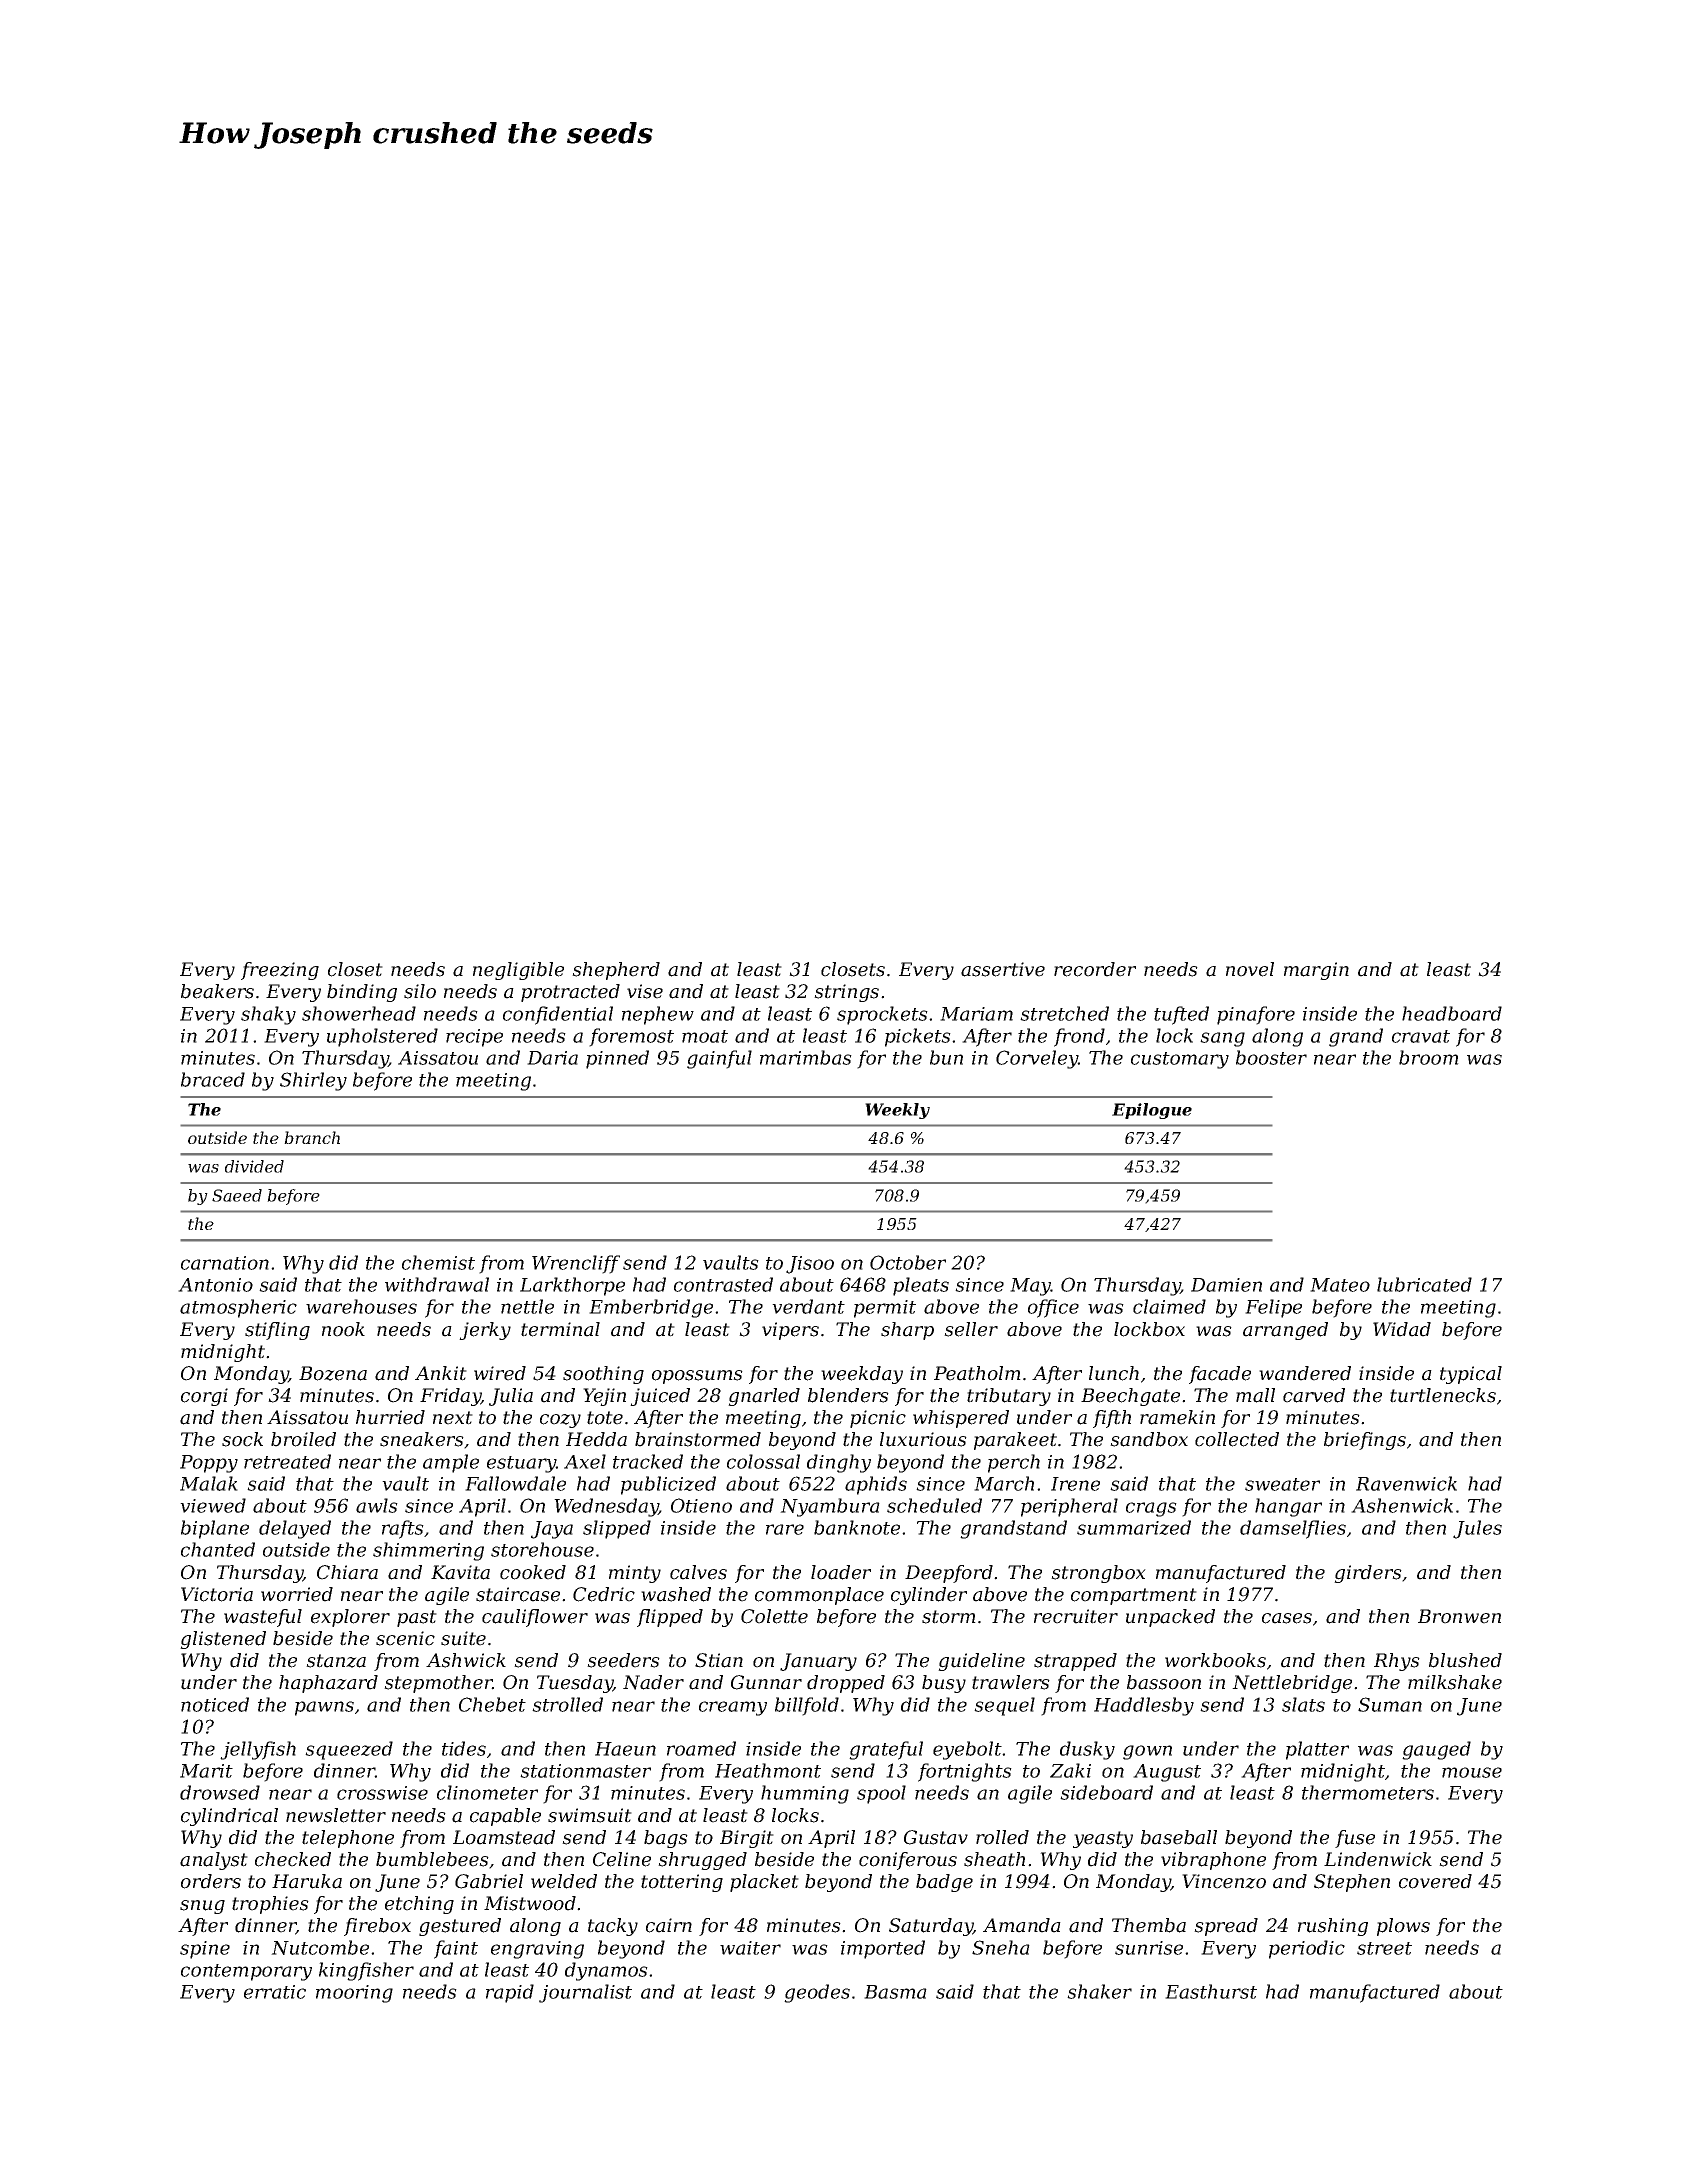 The image size is (1683, 2178). I want to click on snug, so click(202, 1907).
